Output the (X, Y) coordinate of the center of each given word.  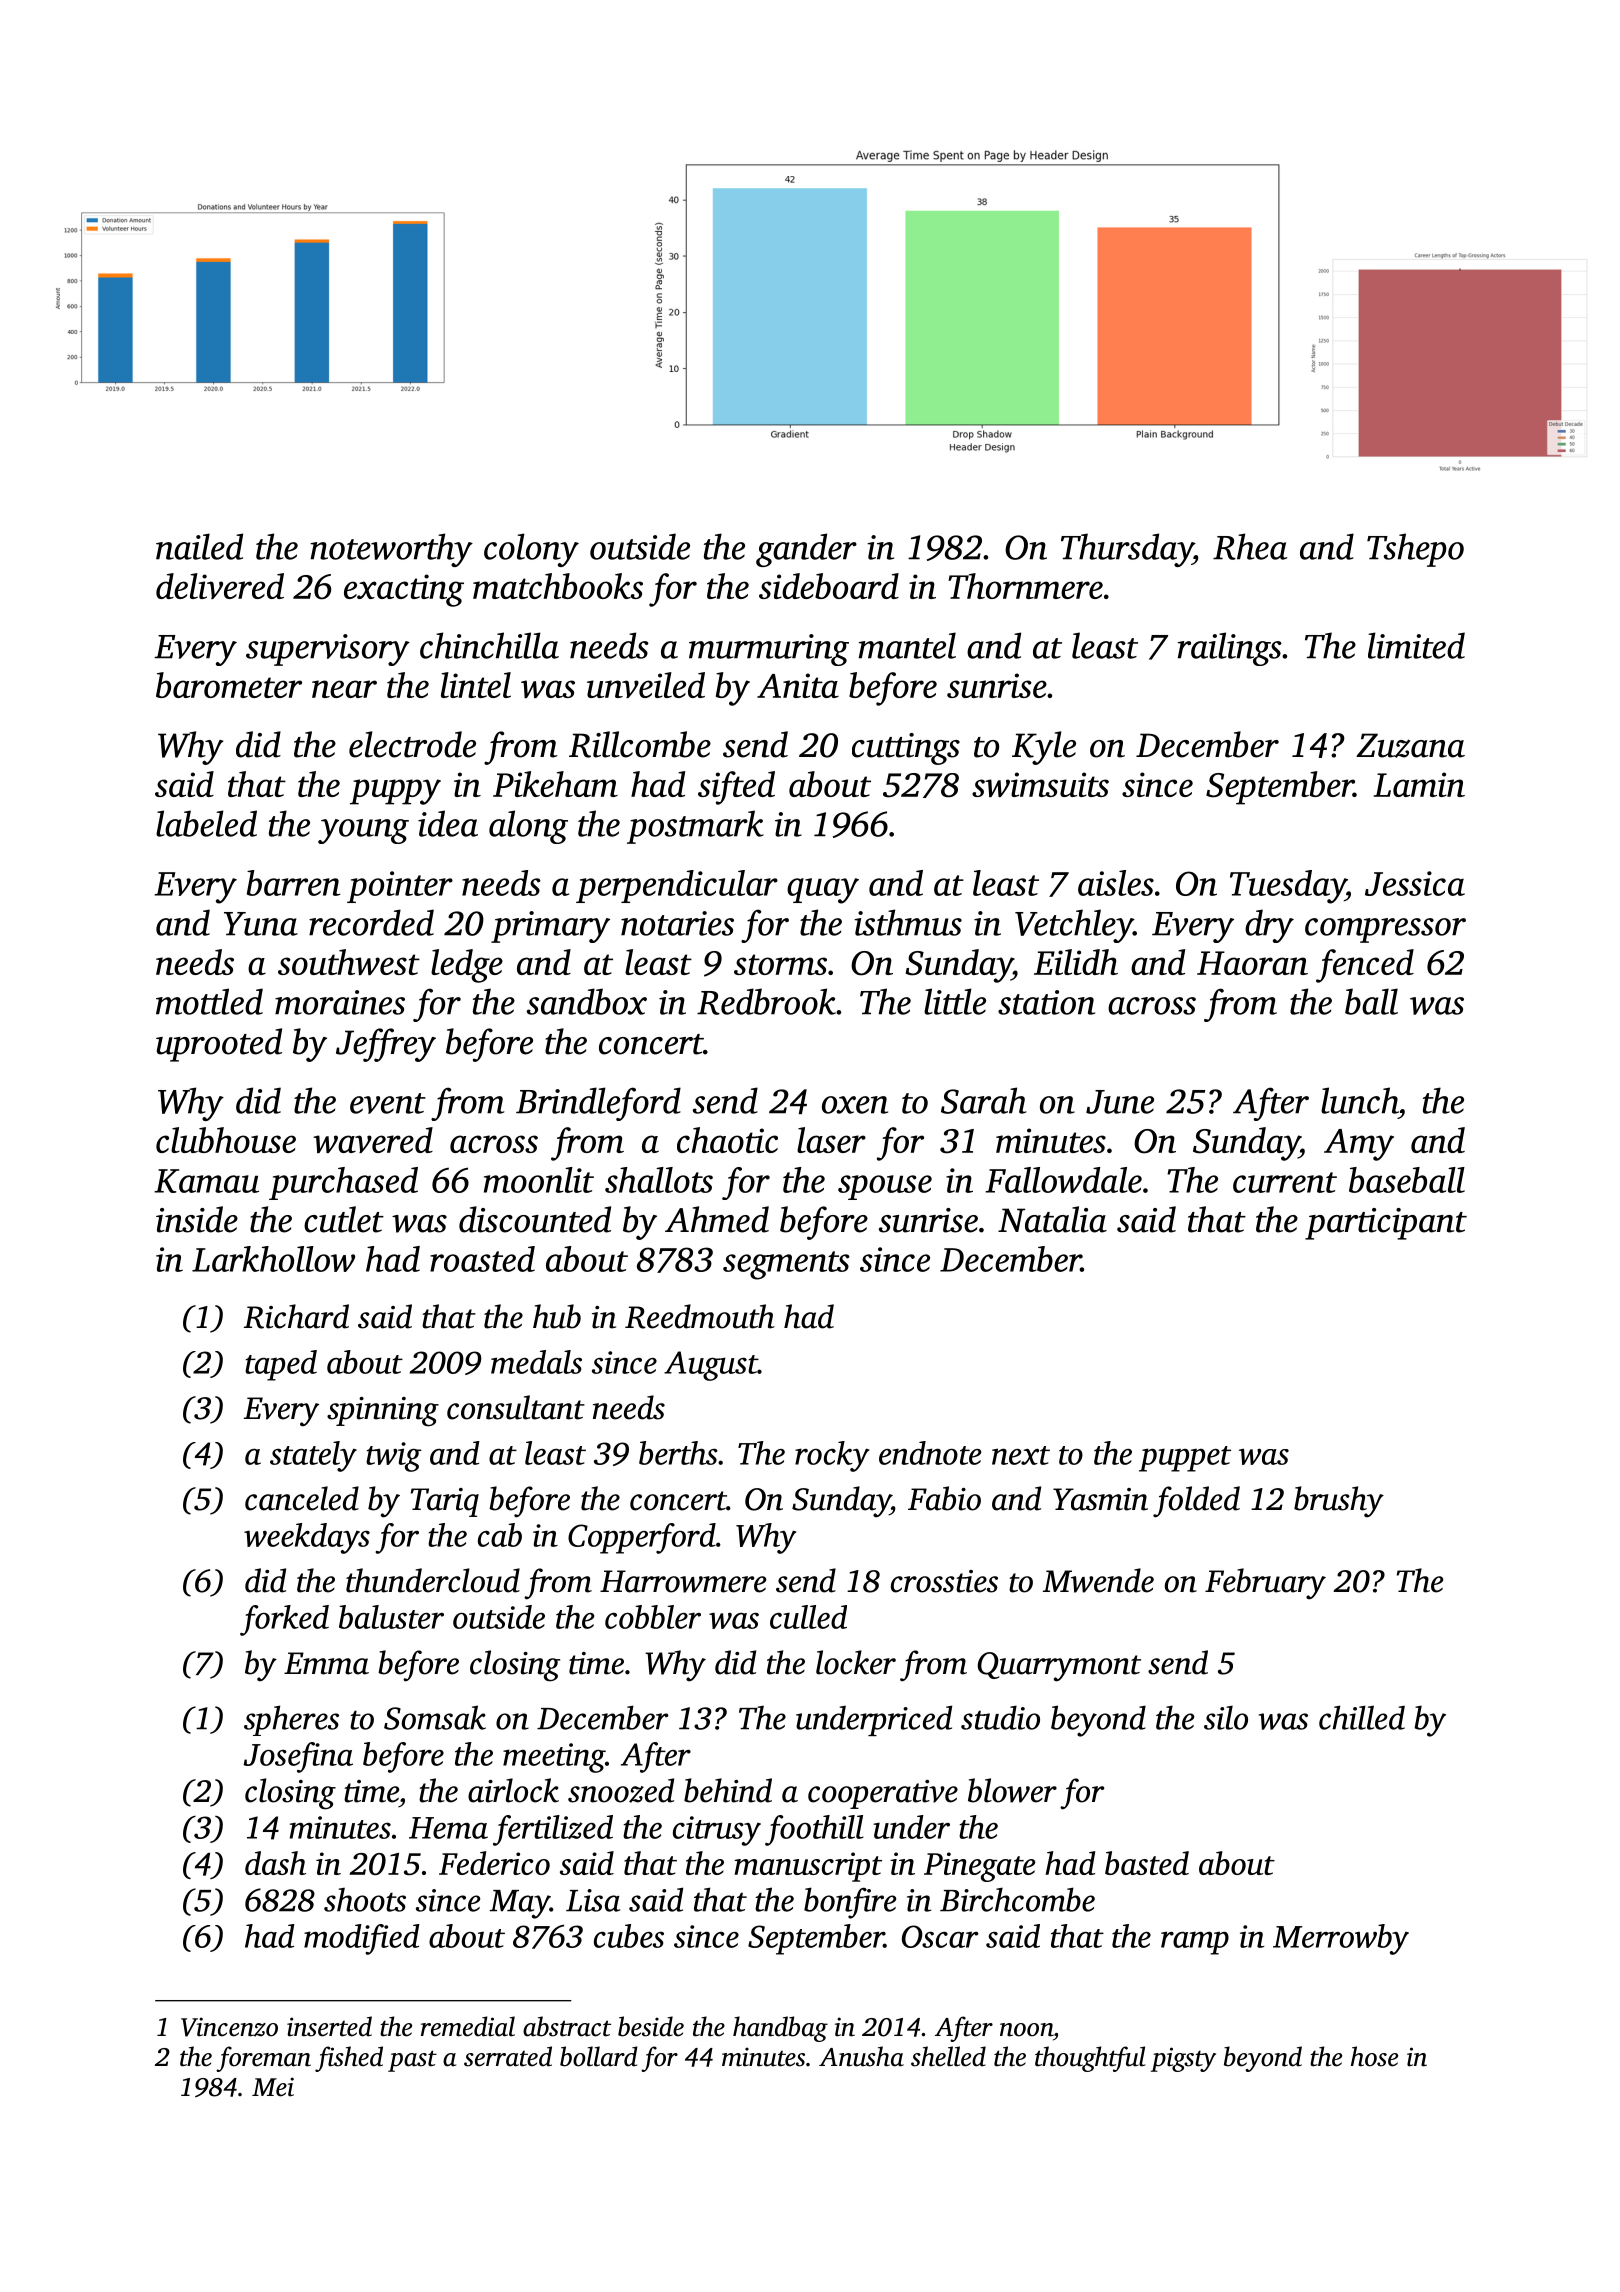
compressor (1385, 930)
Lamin (1419, 784)
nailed (199, 546)
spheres (291, 1720)
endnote (930, 1453)
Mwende (1098, 1580)
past (412, 2061)
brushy (1339, 1502)
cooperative (883, 1794)
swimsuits (1040, 784)
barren (293, 883)
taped (281, 1365)
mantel (907, 645)
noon (1026, 2030)
